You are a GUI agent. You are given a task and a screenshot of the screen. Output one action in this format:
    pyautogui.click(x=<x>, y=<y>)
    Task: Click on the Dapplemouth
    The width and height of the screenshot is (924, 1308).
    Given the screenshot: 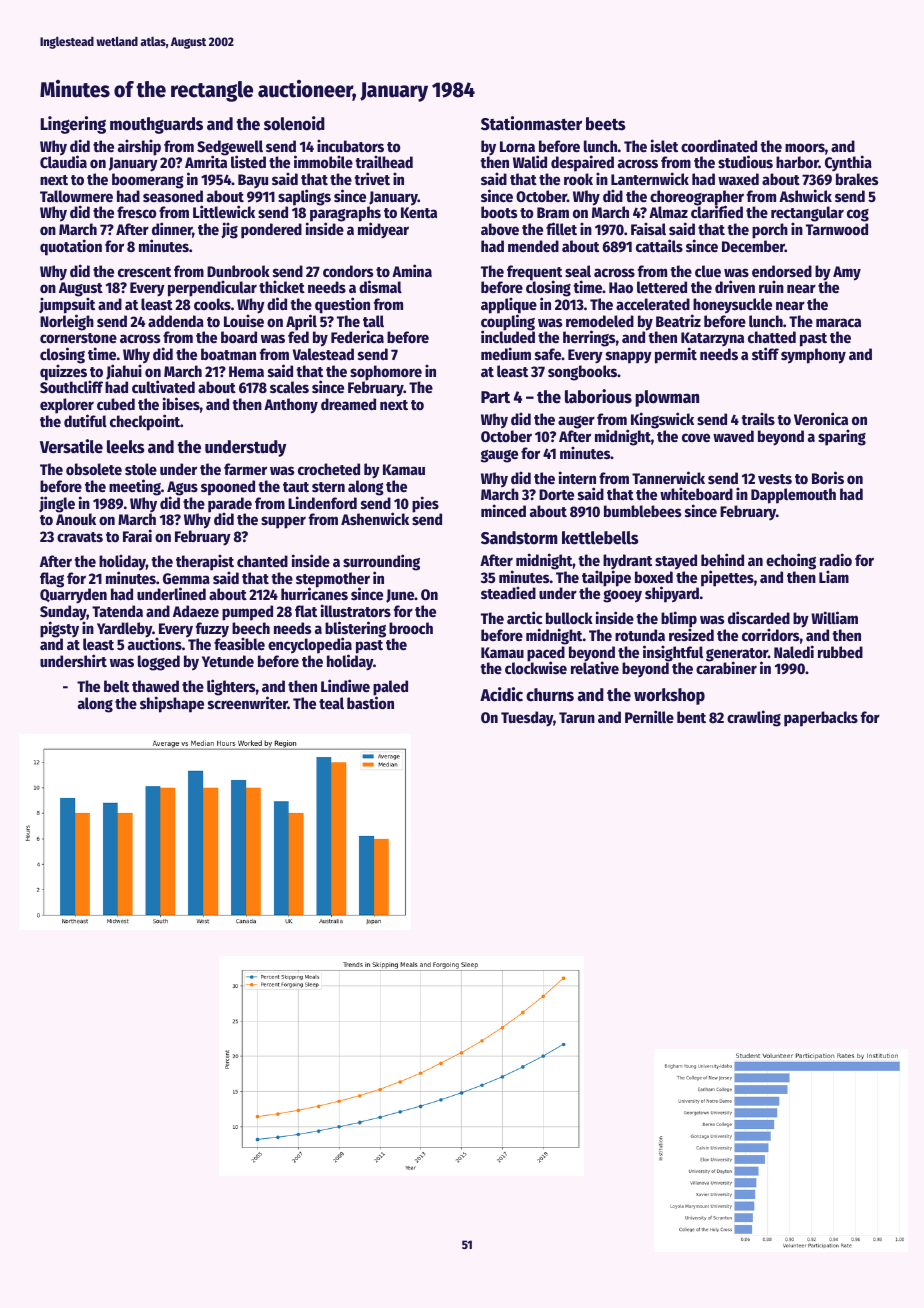 What is the action you would take?
    pyautogui.click(x=793, y=496)
